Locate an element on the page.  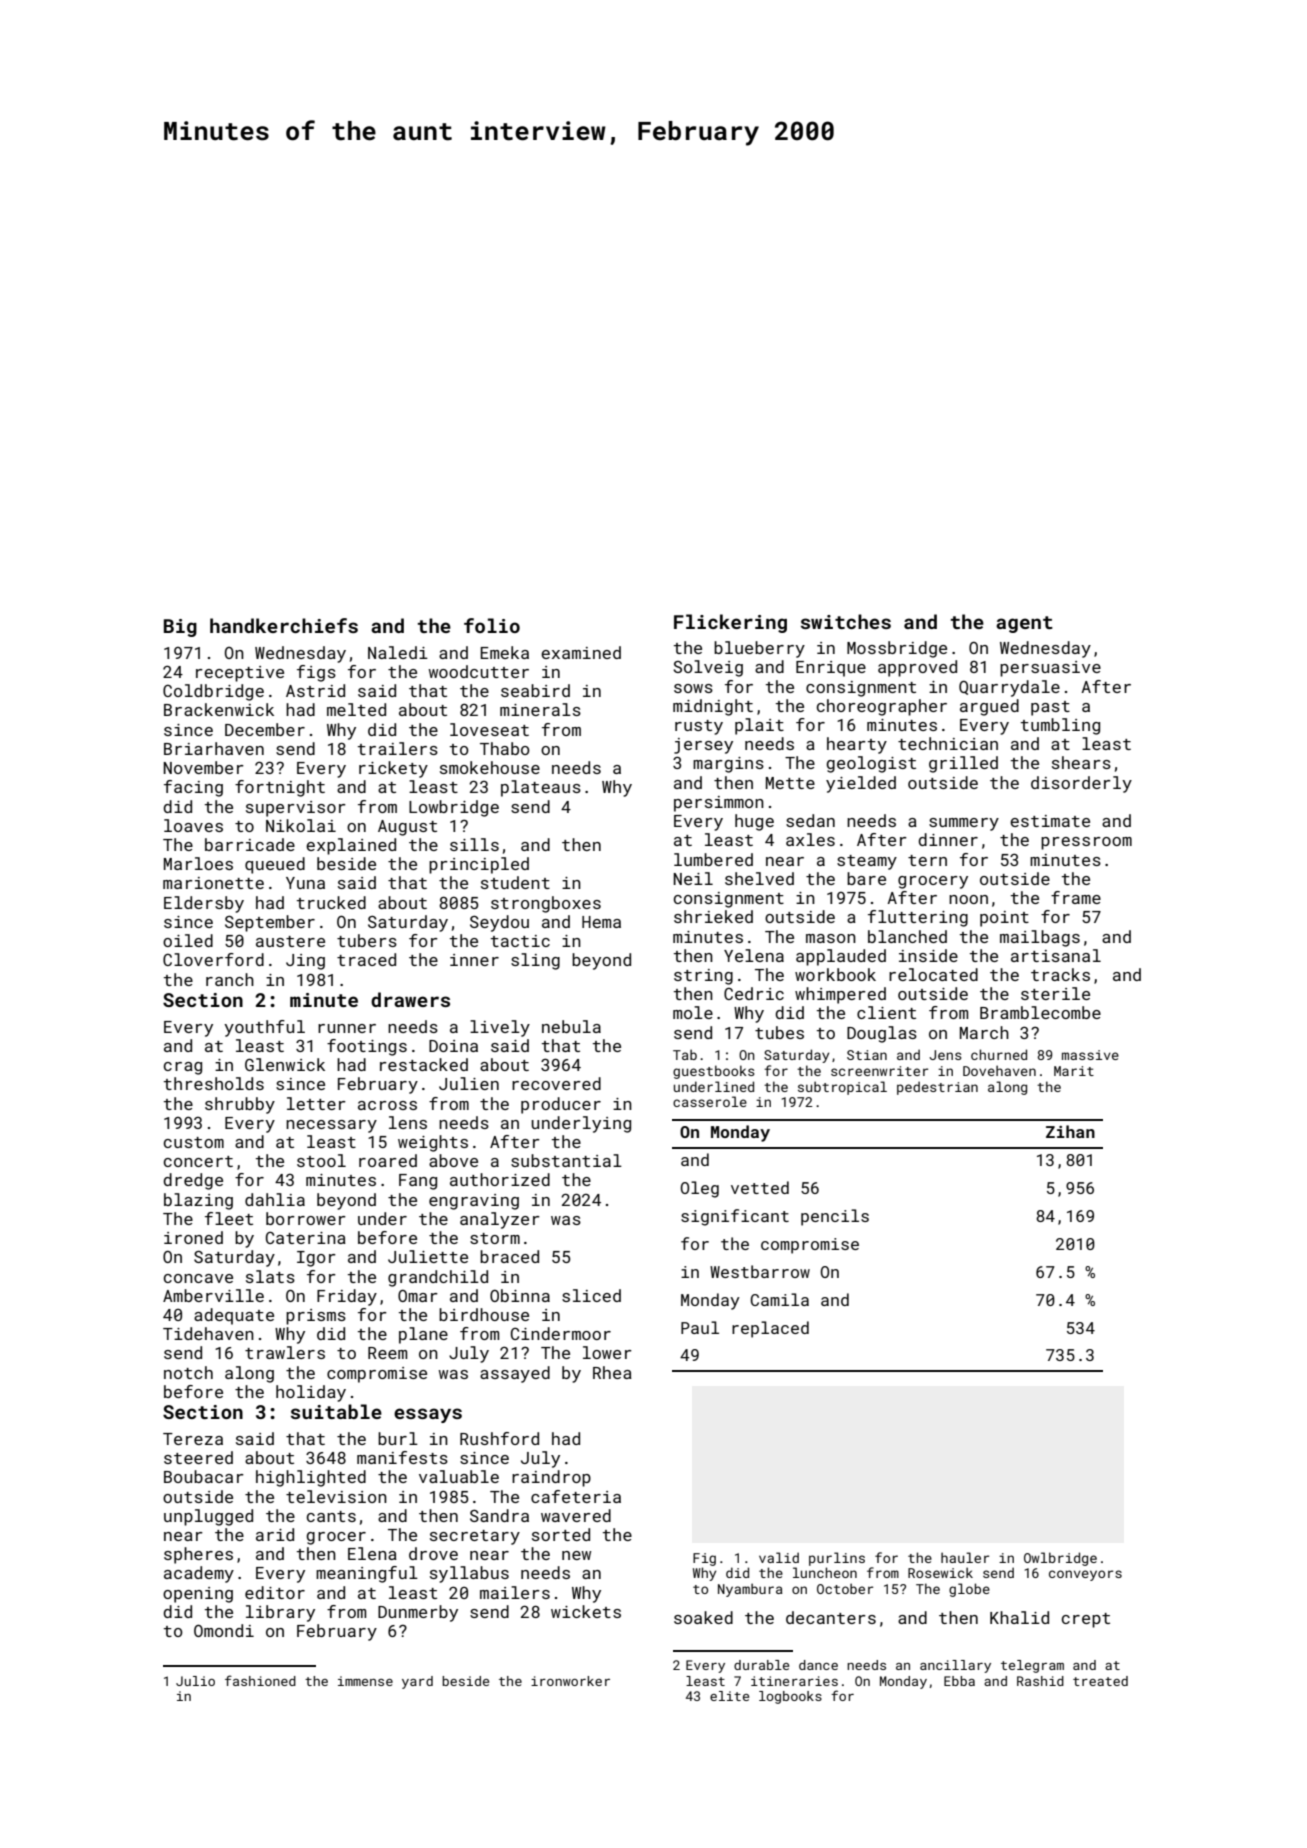
Marit is located at coordinates (1074, 1071).
